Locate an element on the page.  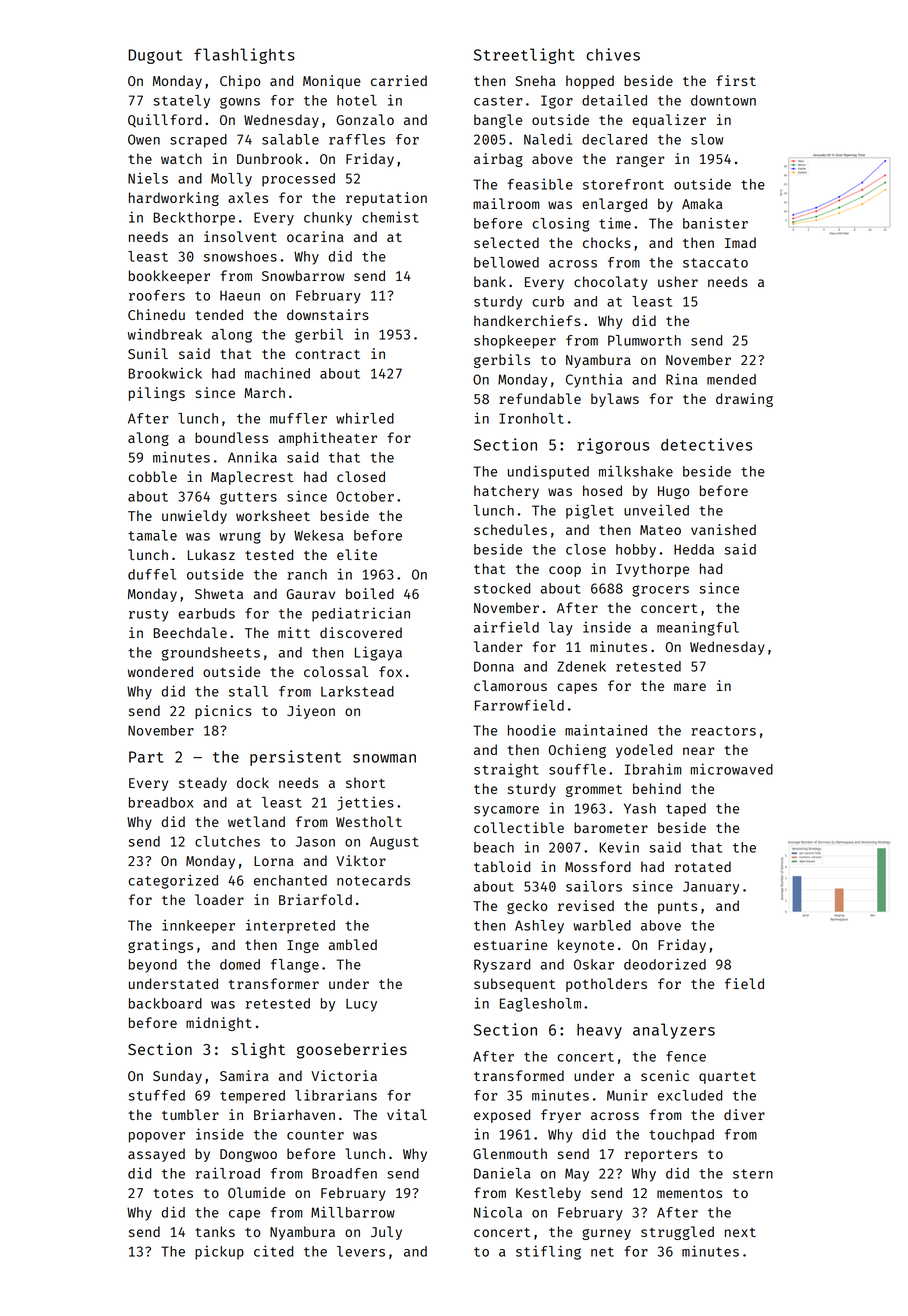
punts is located at coordinates (677, 908).
